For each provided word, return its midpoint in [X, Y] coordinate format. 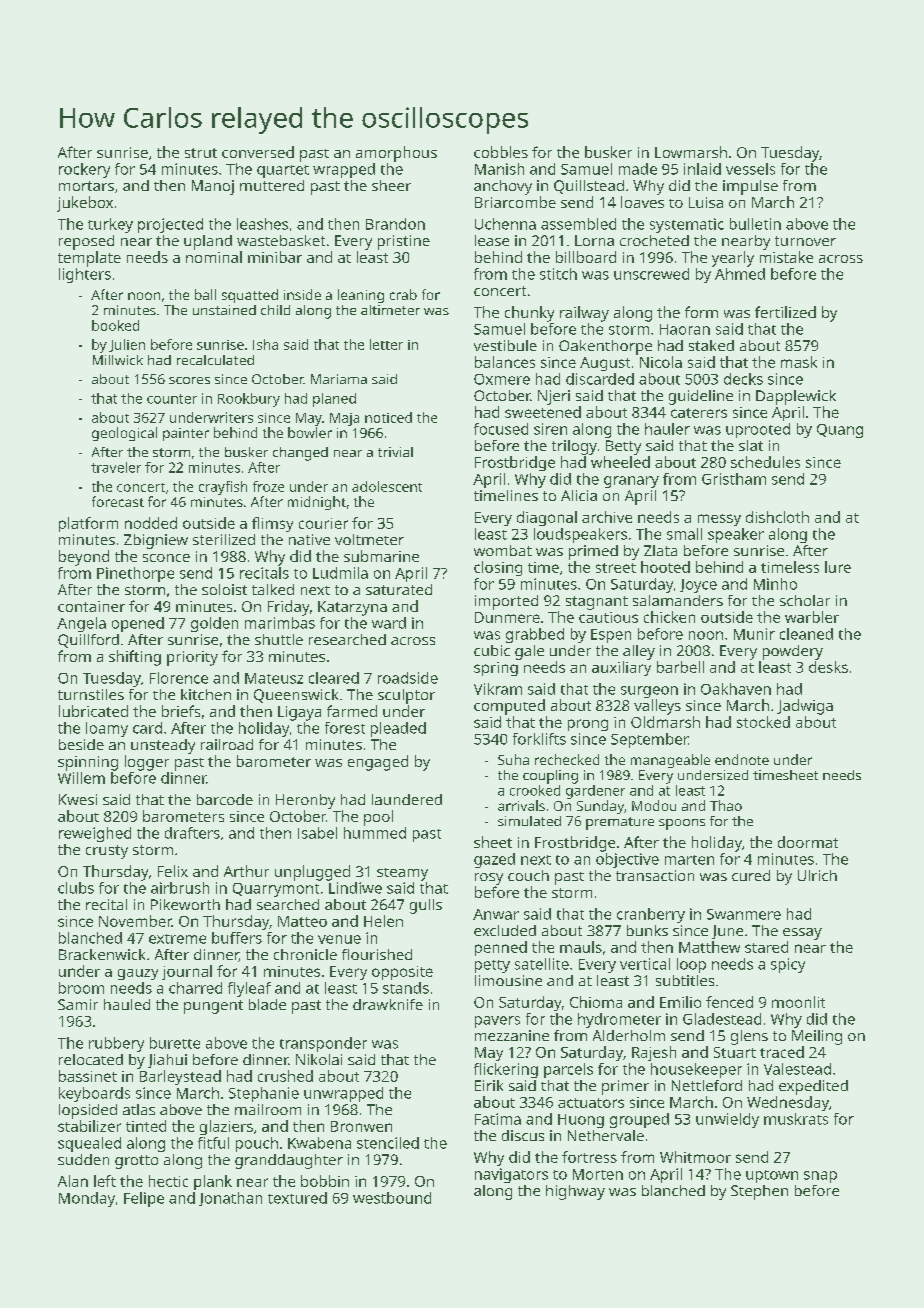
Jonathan [230, 1199]
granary [631, 482]
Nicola [661, 362]
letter [386, 344]
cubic [492, 650]
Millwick [118, 360]
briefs [181, 711]
